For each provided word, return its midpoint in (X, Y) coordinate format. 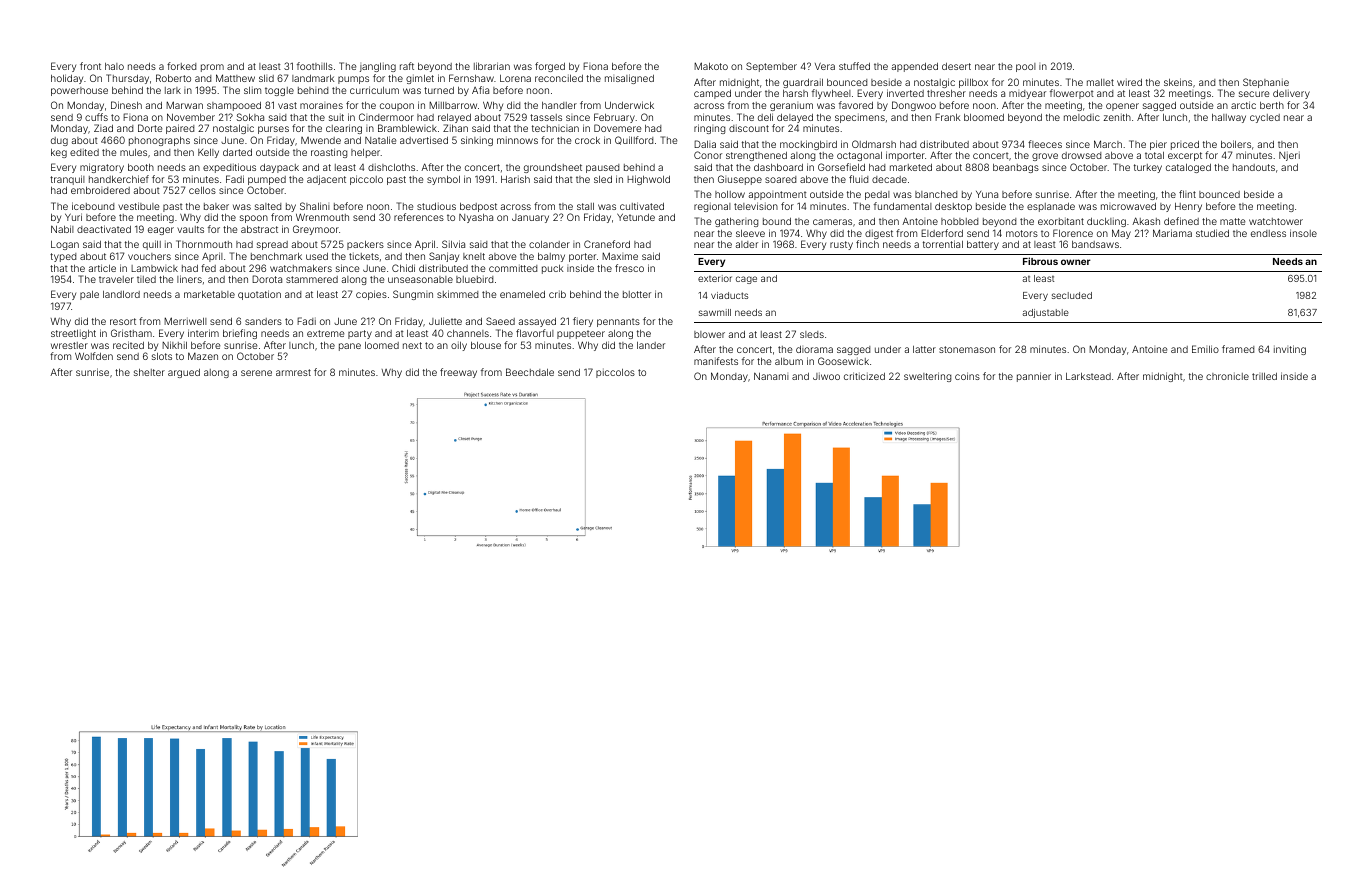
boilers (1236, 144)
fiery (583, 322)
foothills (315, 66)
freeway (458, 373)
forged (550, 67)
